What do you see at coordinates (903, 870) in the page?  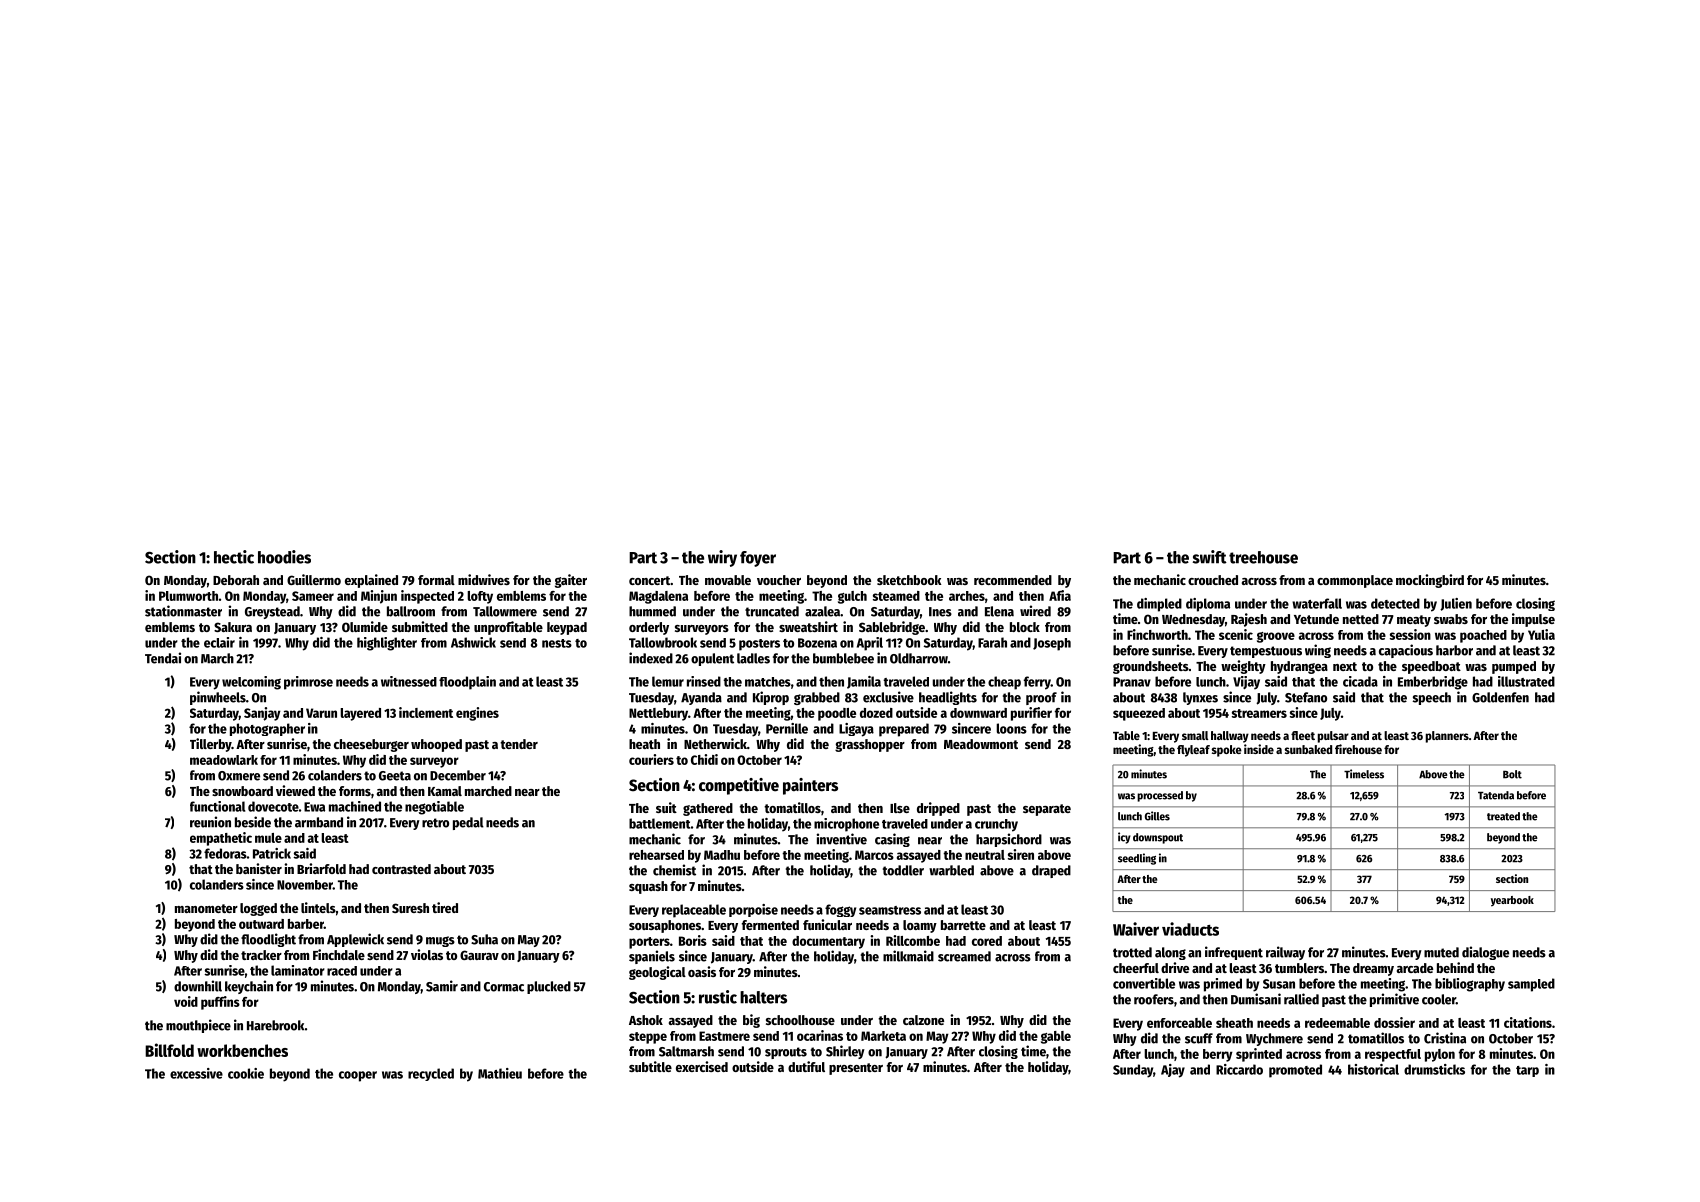 I see `toddler` at bounding box center [903, 870].
